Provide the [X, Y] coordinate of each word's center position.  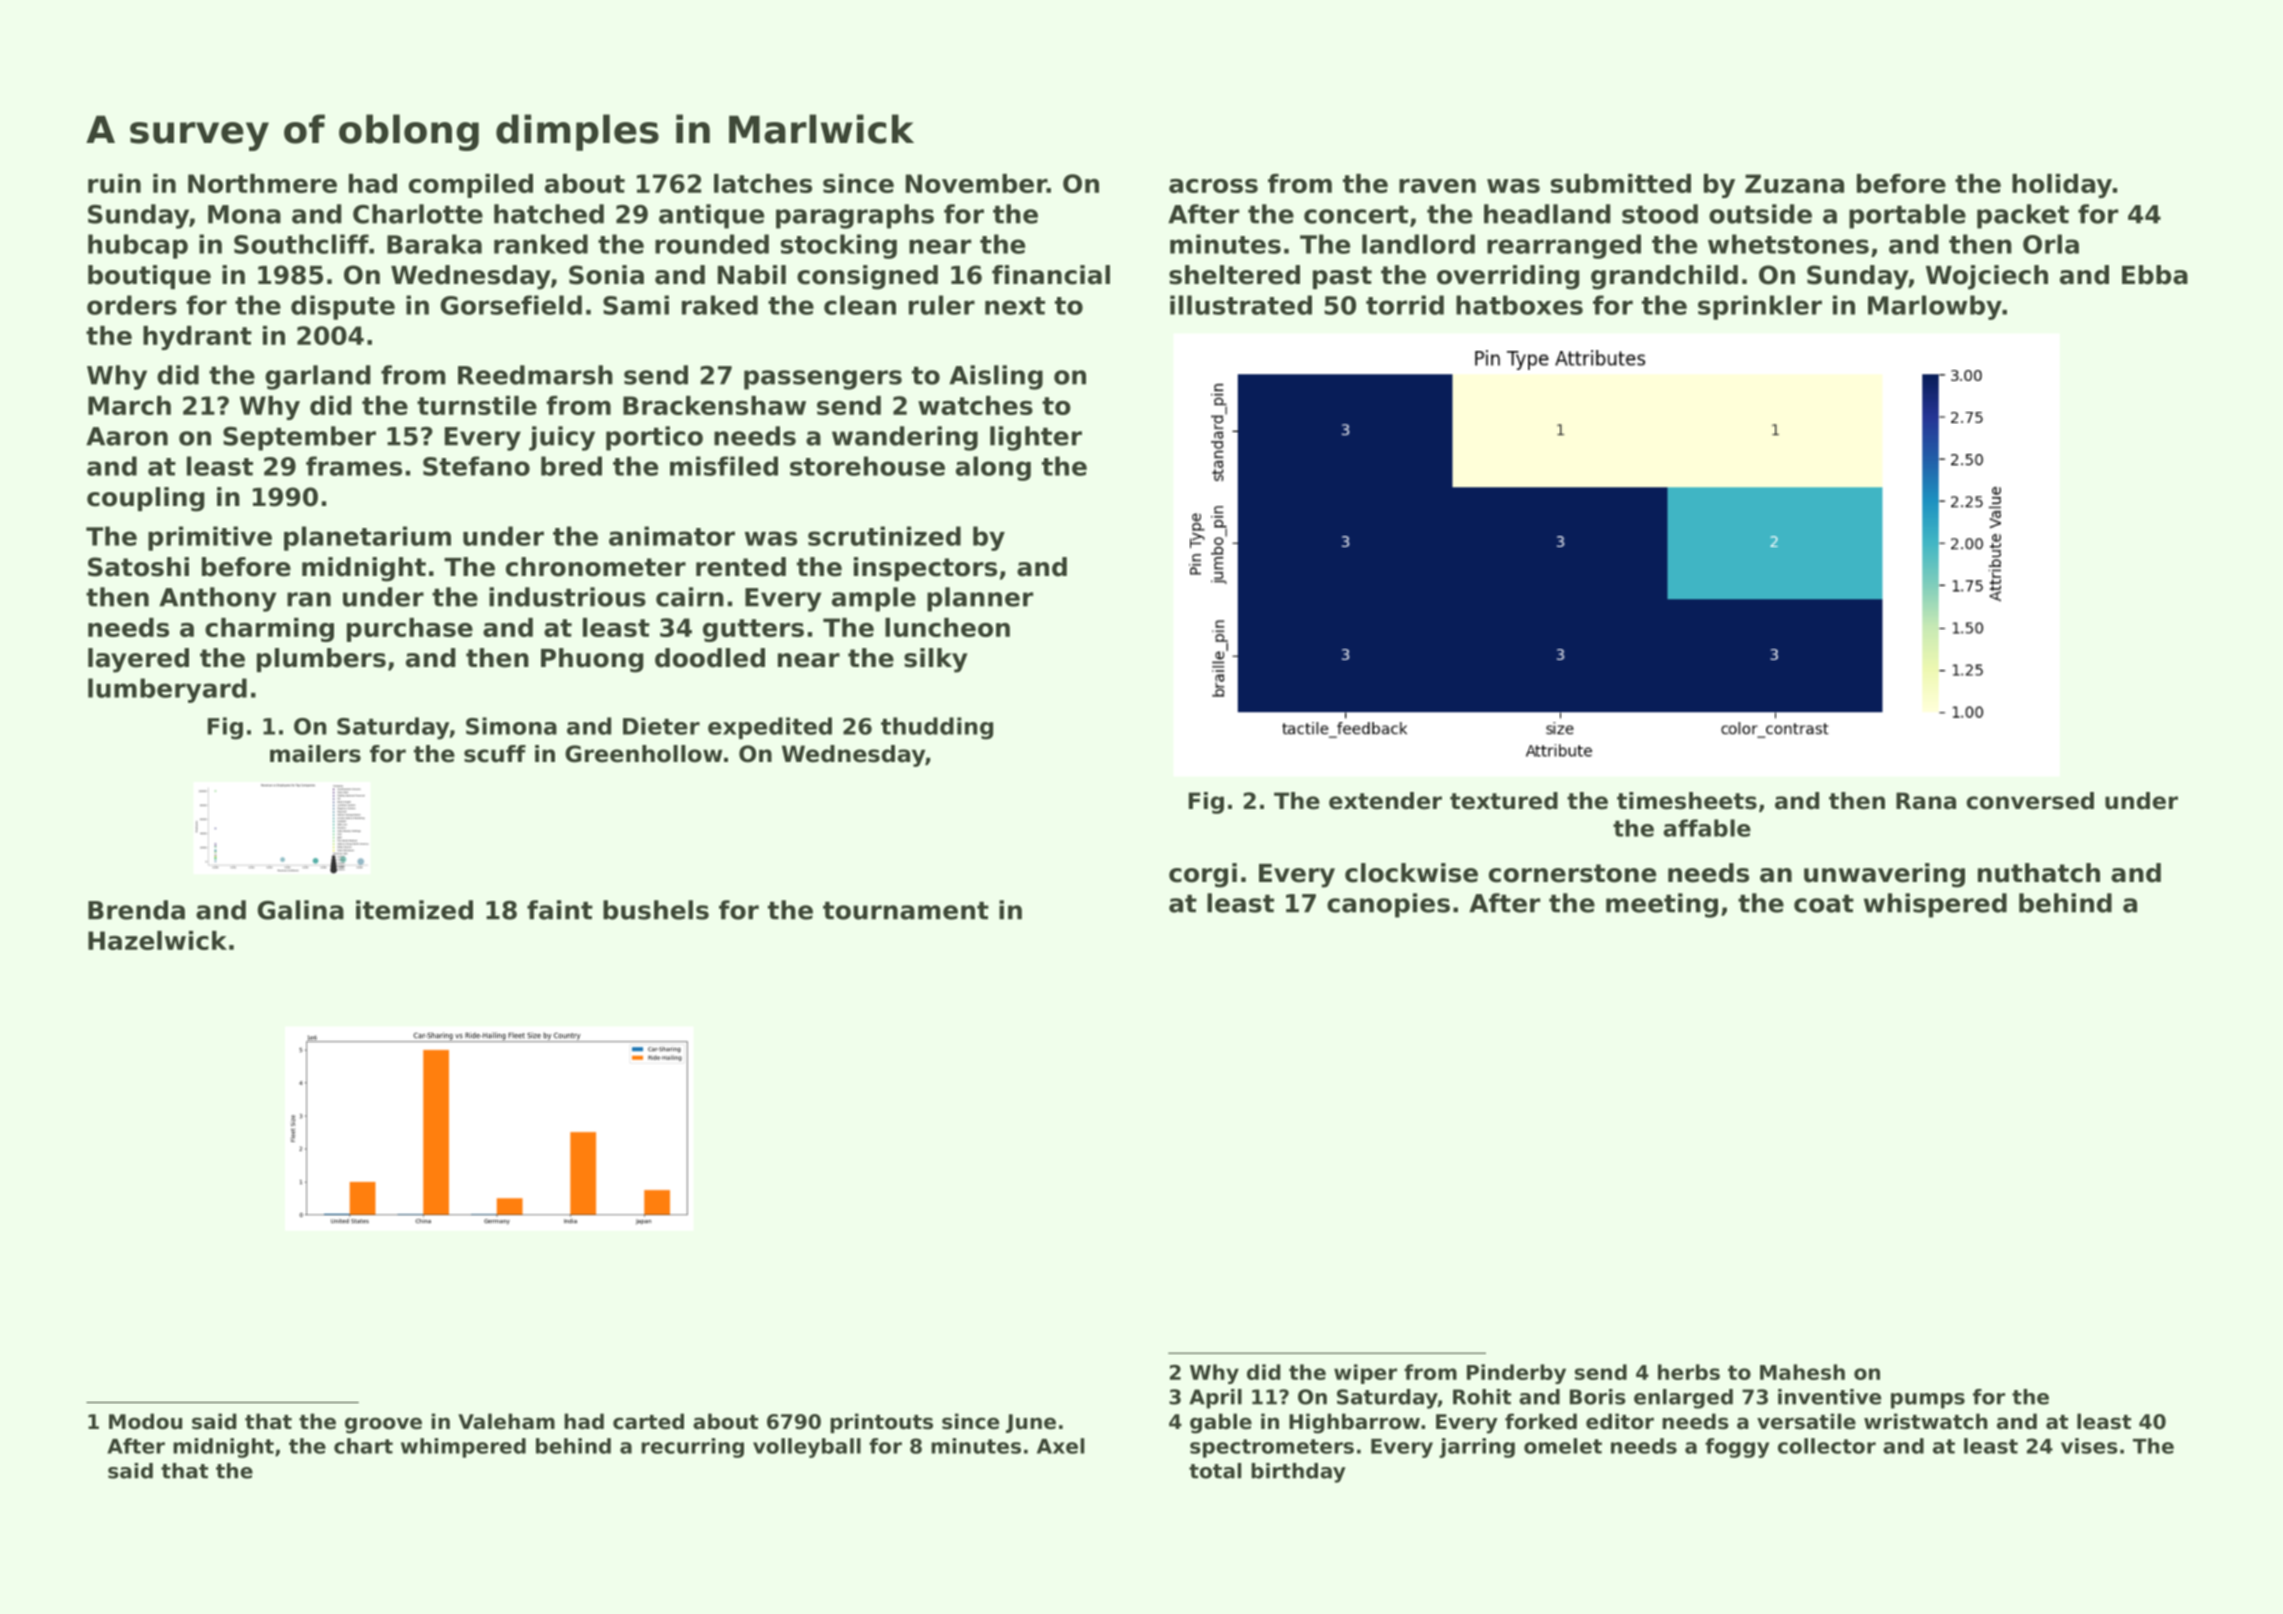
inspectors [925, 569]
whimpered [463, 1448]
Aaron [127, 436]
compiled [471, 186]
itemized [414, 910]
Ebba [2155, 275]
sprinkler [1760, 307]
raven [1437, 186]
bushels [656, 910]
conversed [2030, 801]
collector [1827, 1446]
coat [1824, 903]
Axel [1060, 1446]
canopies [1388, 905]
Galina [301, 910]
